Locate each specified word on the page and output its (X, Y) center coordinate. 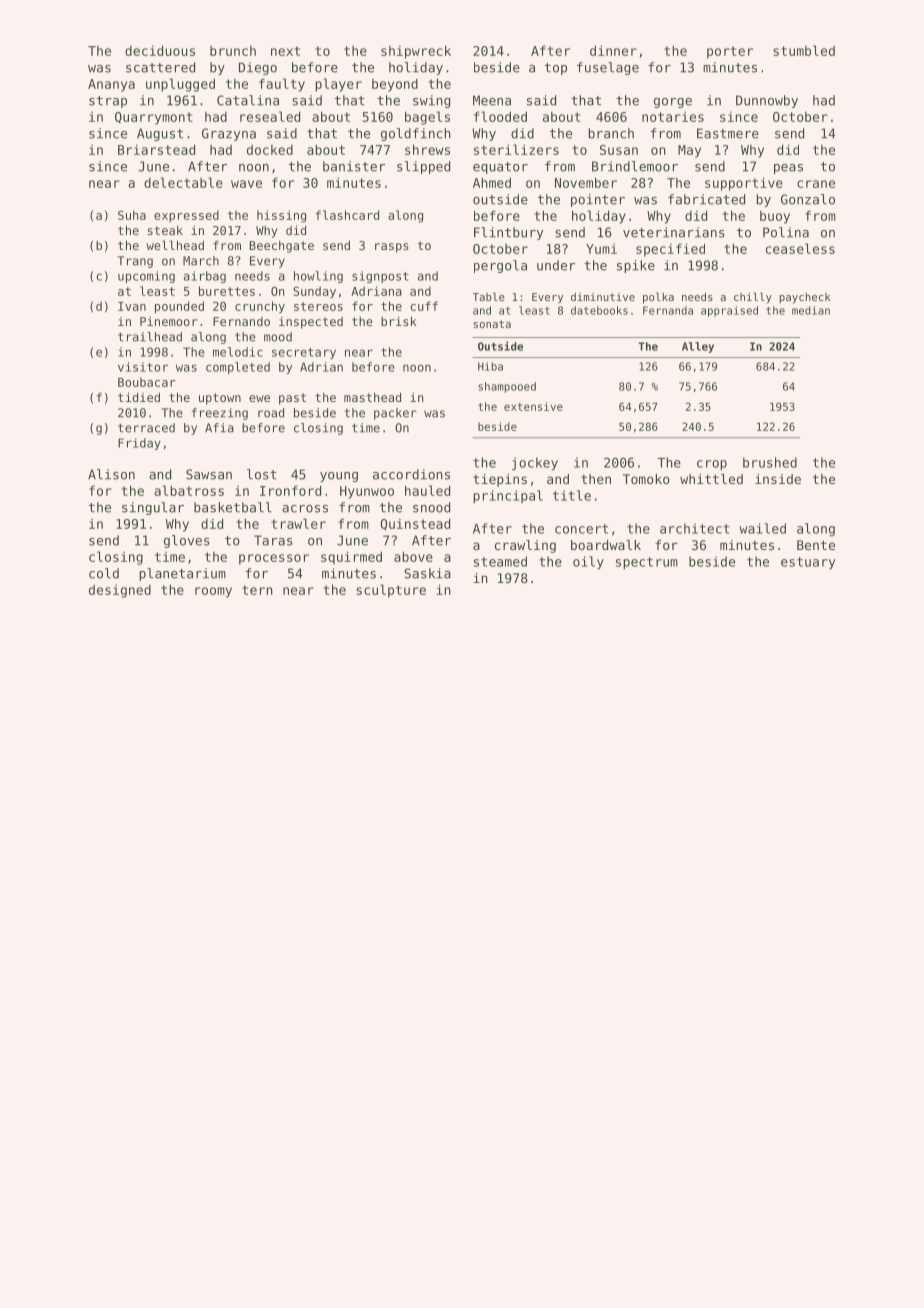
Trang (135, 262)
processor (274, 559)
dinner (613, 50)
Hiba (490, 366)
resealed (270, 116)
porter (730, 52)
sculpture (391, 591)
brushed (770, 462)
